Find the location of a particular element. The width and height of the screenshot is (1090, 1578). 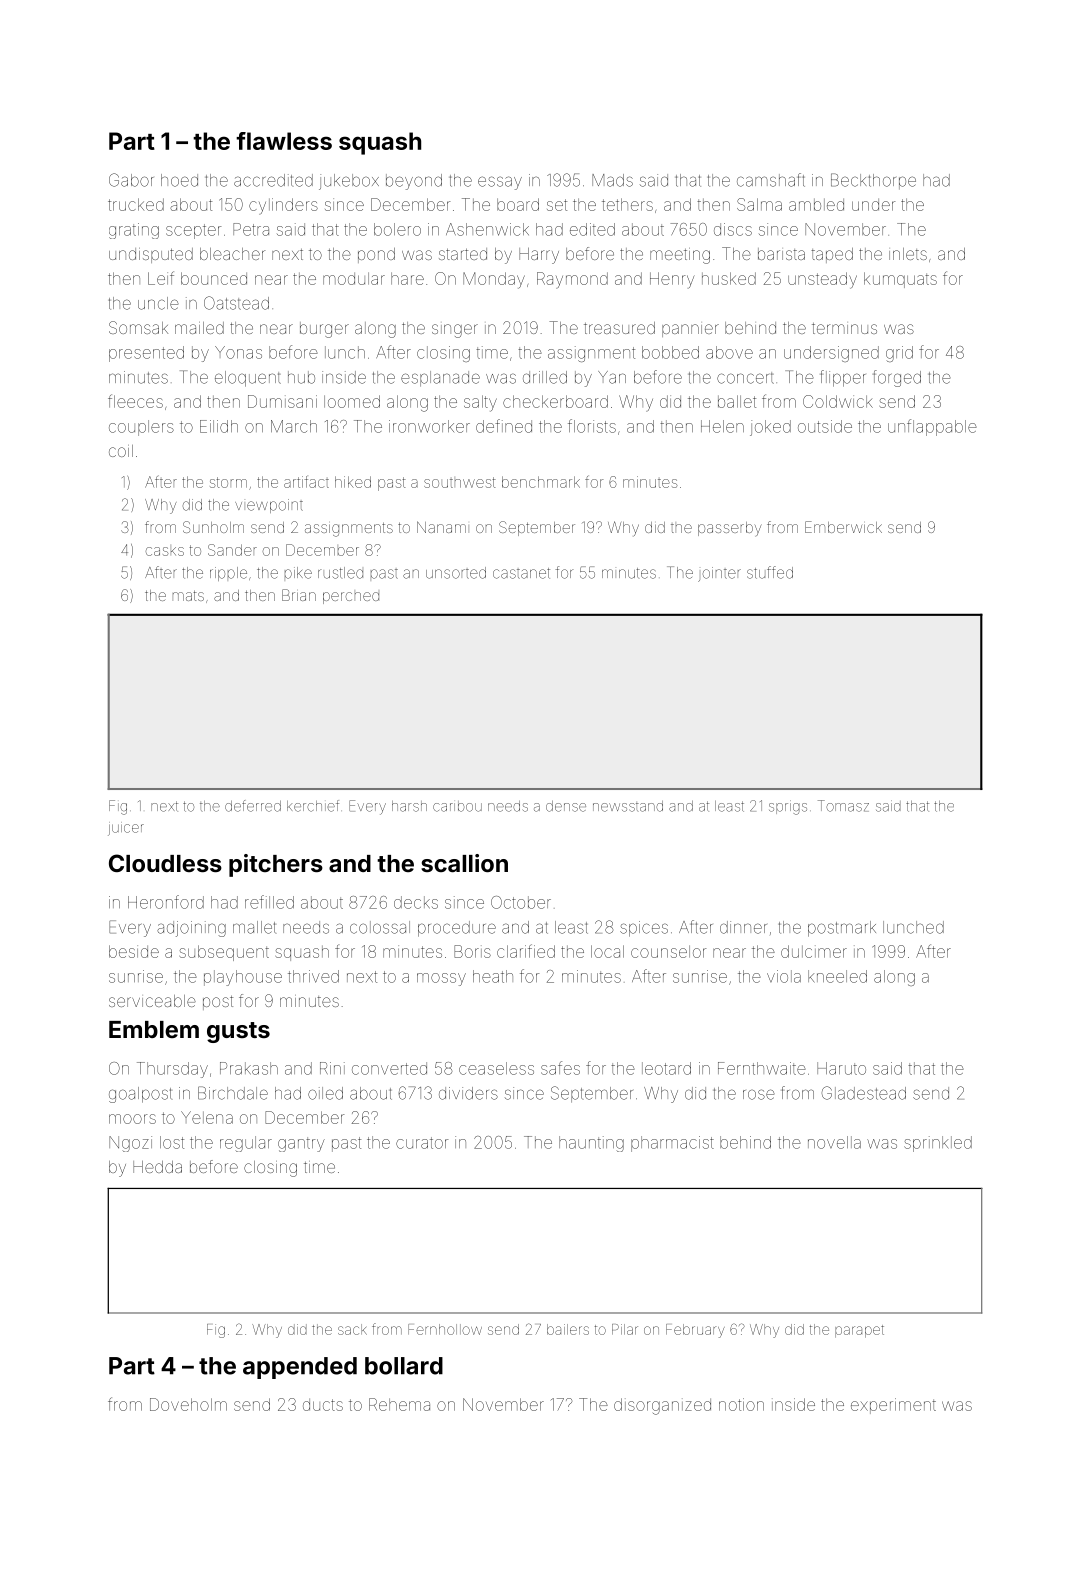

Mads is located at coordinates (612, 180).
